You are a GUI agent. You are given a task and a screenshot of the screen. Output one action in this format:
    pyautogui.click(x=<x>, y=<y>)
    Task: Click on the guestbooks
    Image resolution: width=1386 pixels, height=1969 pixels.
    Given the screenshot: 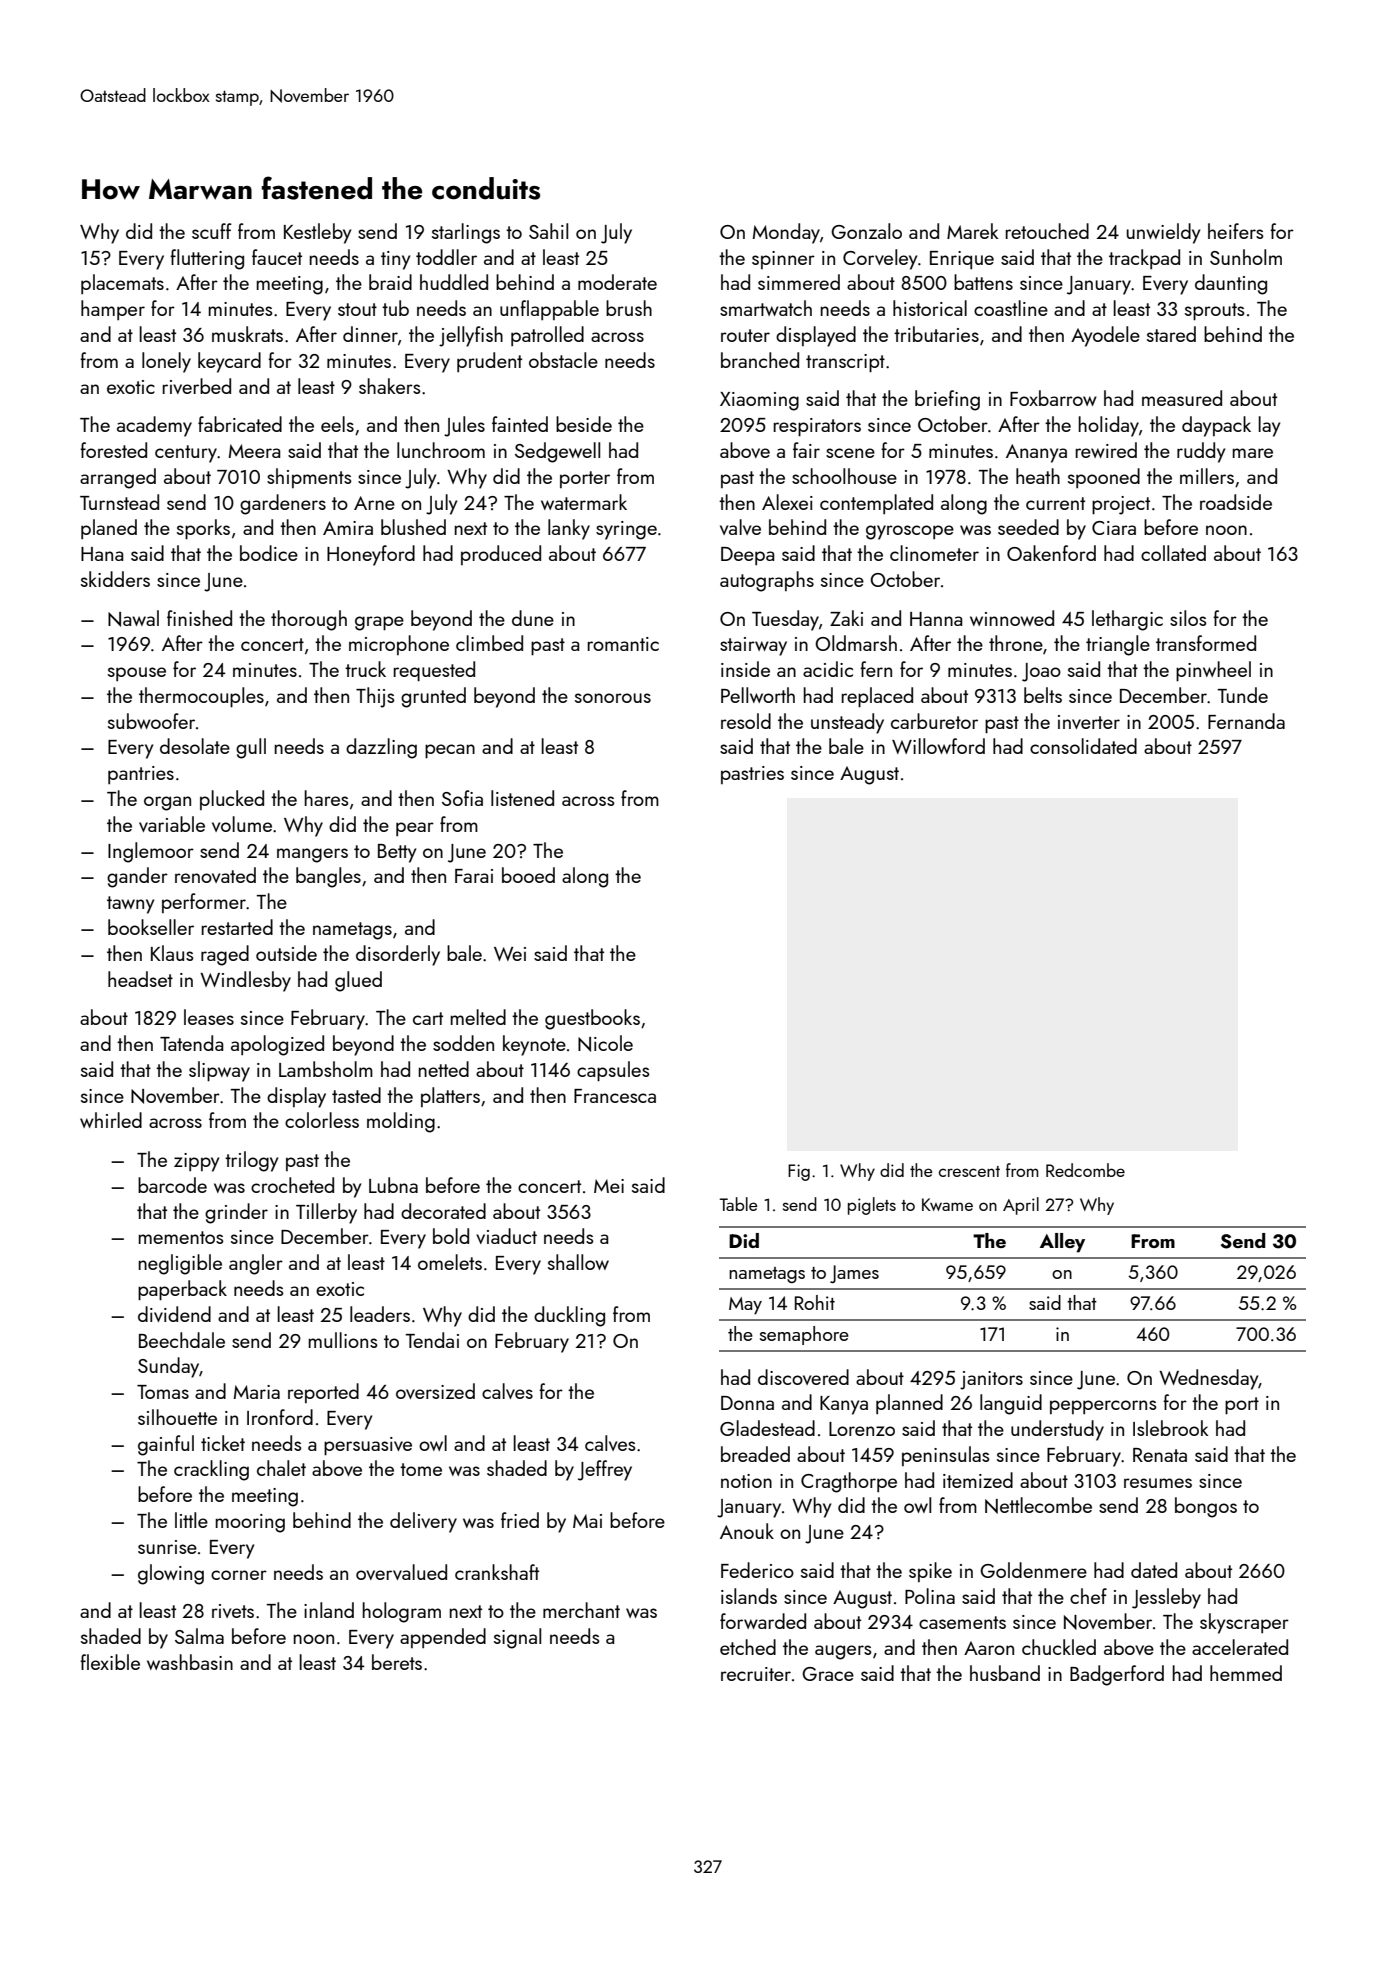 What is the action you would take?
    pyautogui.click(x=592, y=1019)
